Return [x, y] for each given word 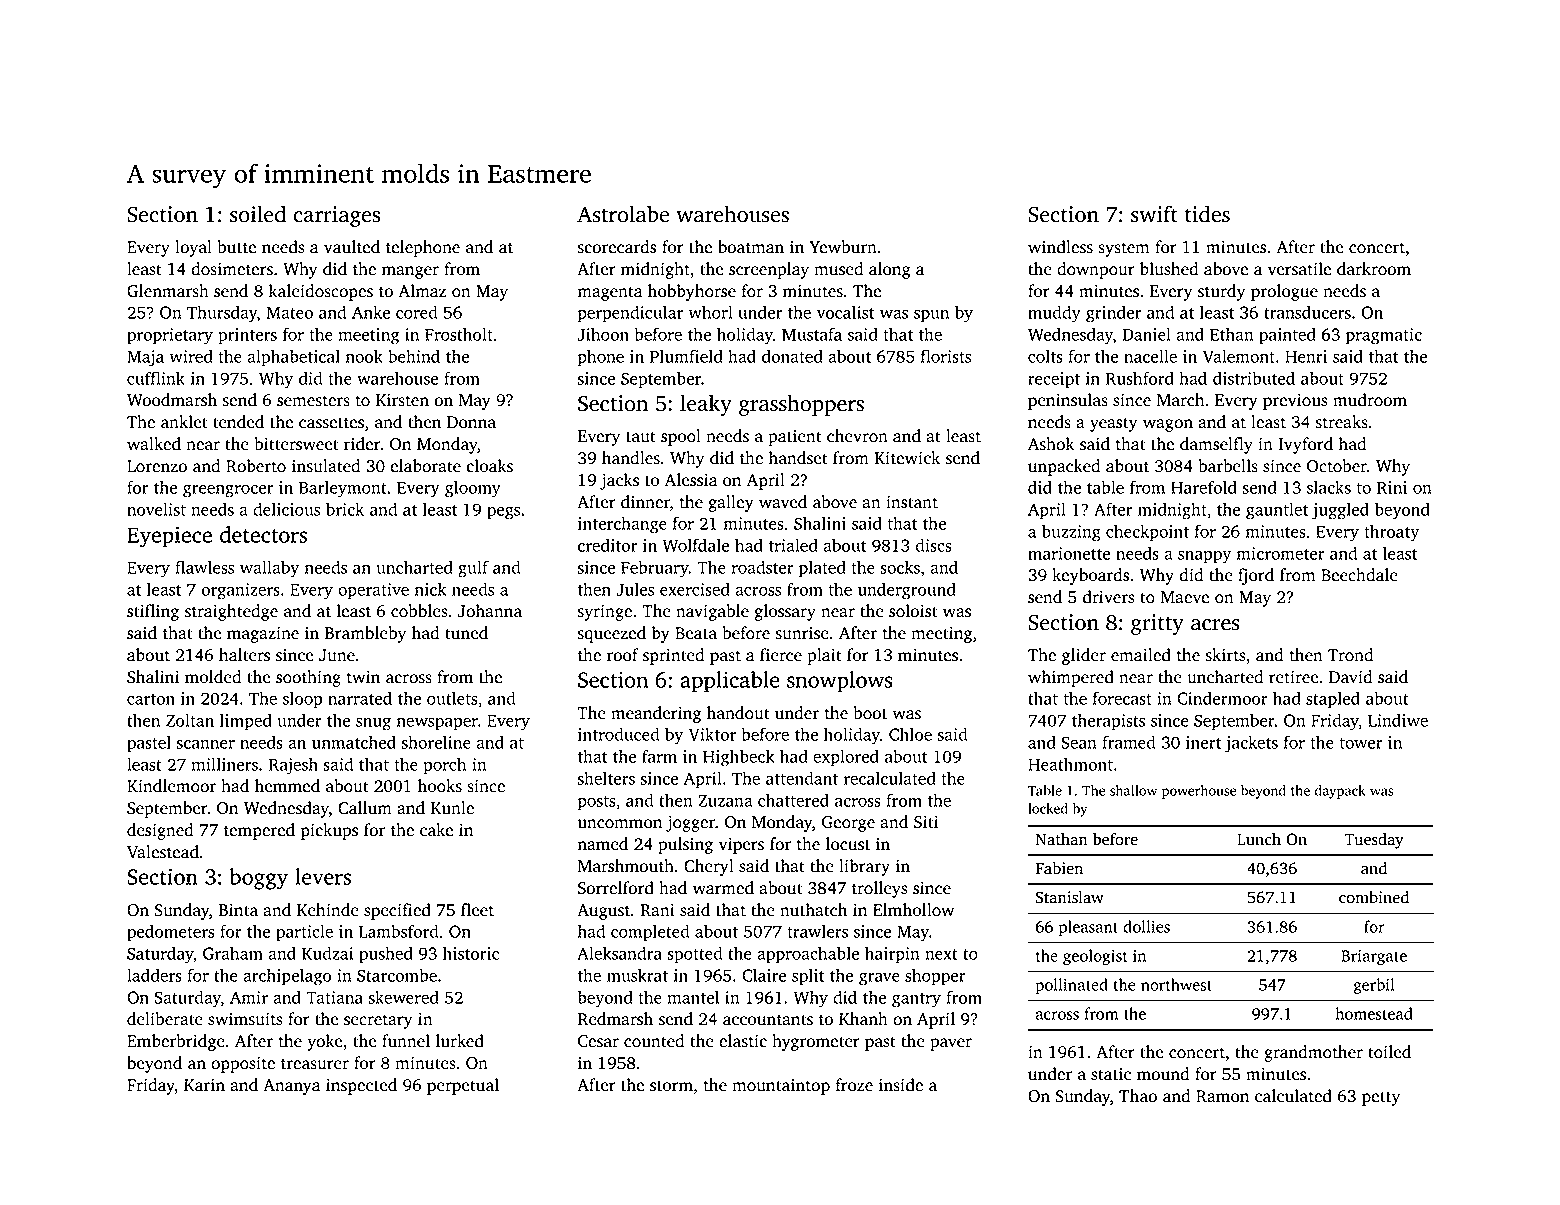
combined [1374, 897]
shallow [1133, 790]
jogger [690, 823]
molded [213, 677]
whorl [710, 312]
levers [323, 876]
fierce [781, 655]
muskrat [637, 975]
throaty [1391, 533]
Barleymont [343, 489]
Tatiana [334, 997]
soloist [913, 611]
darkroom [1374, 269]
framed [1128, 742]
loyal [193, 248]
